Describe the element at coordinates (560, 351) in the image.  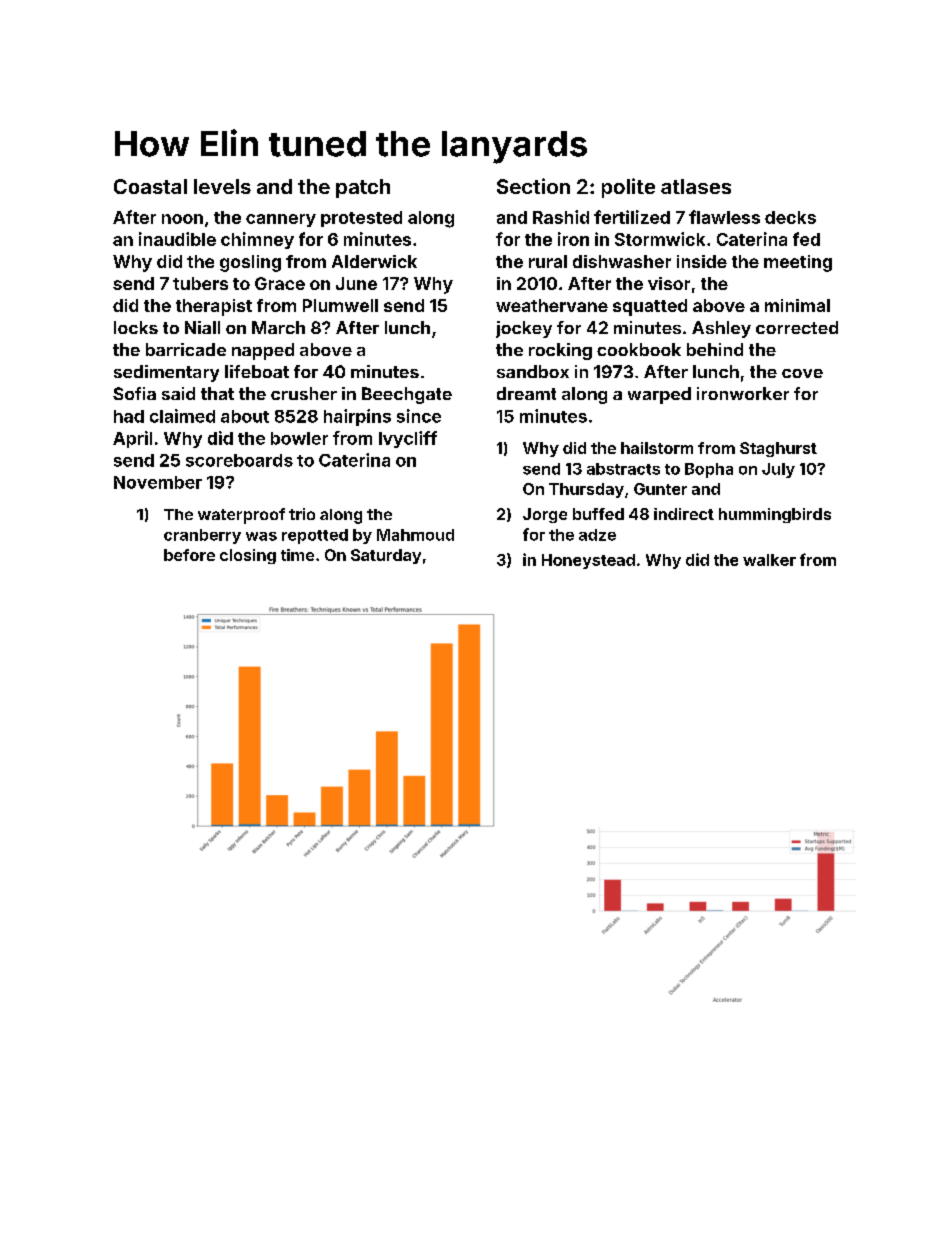
I see `rocking` at that location.
